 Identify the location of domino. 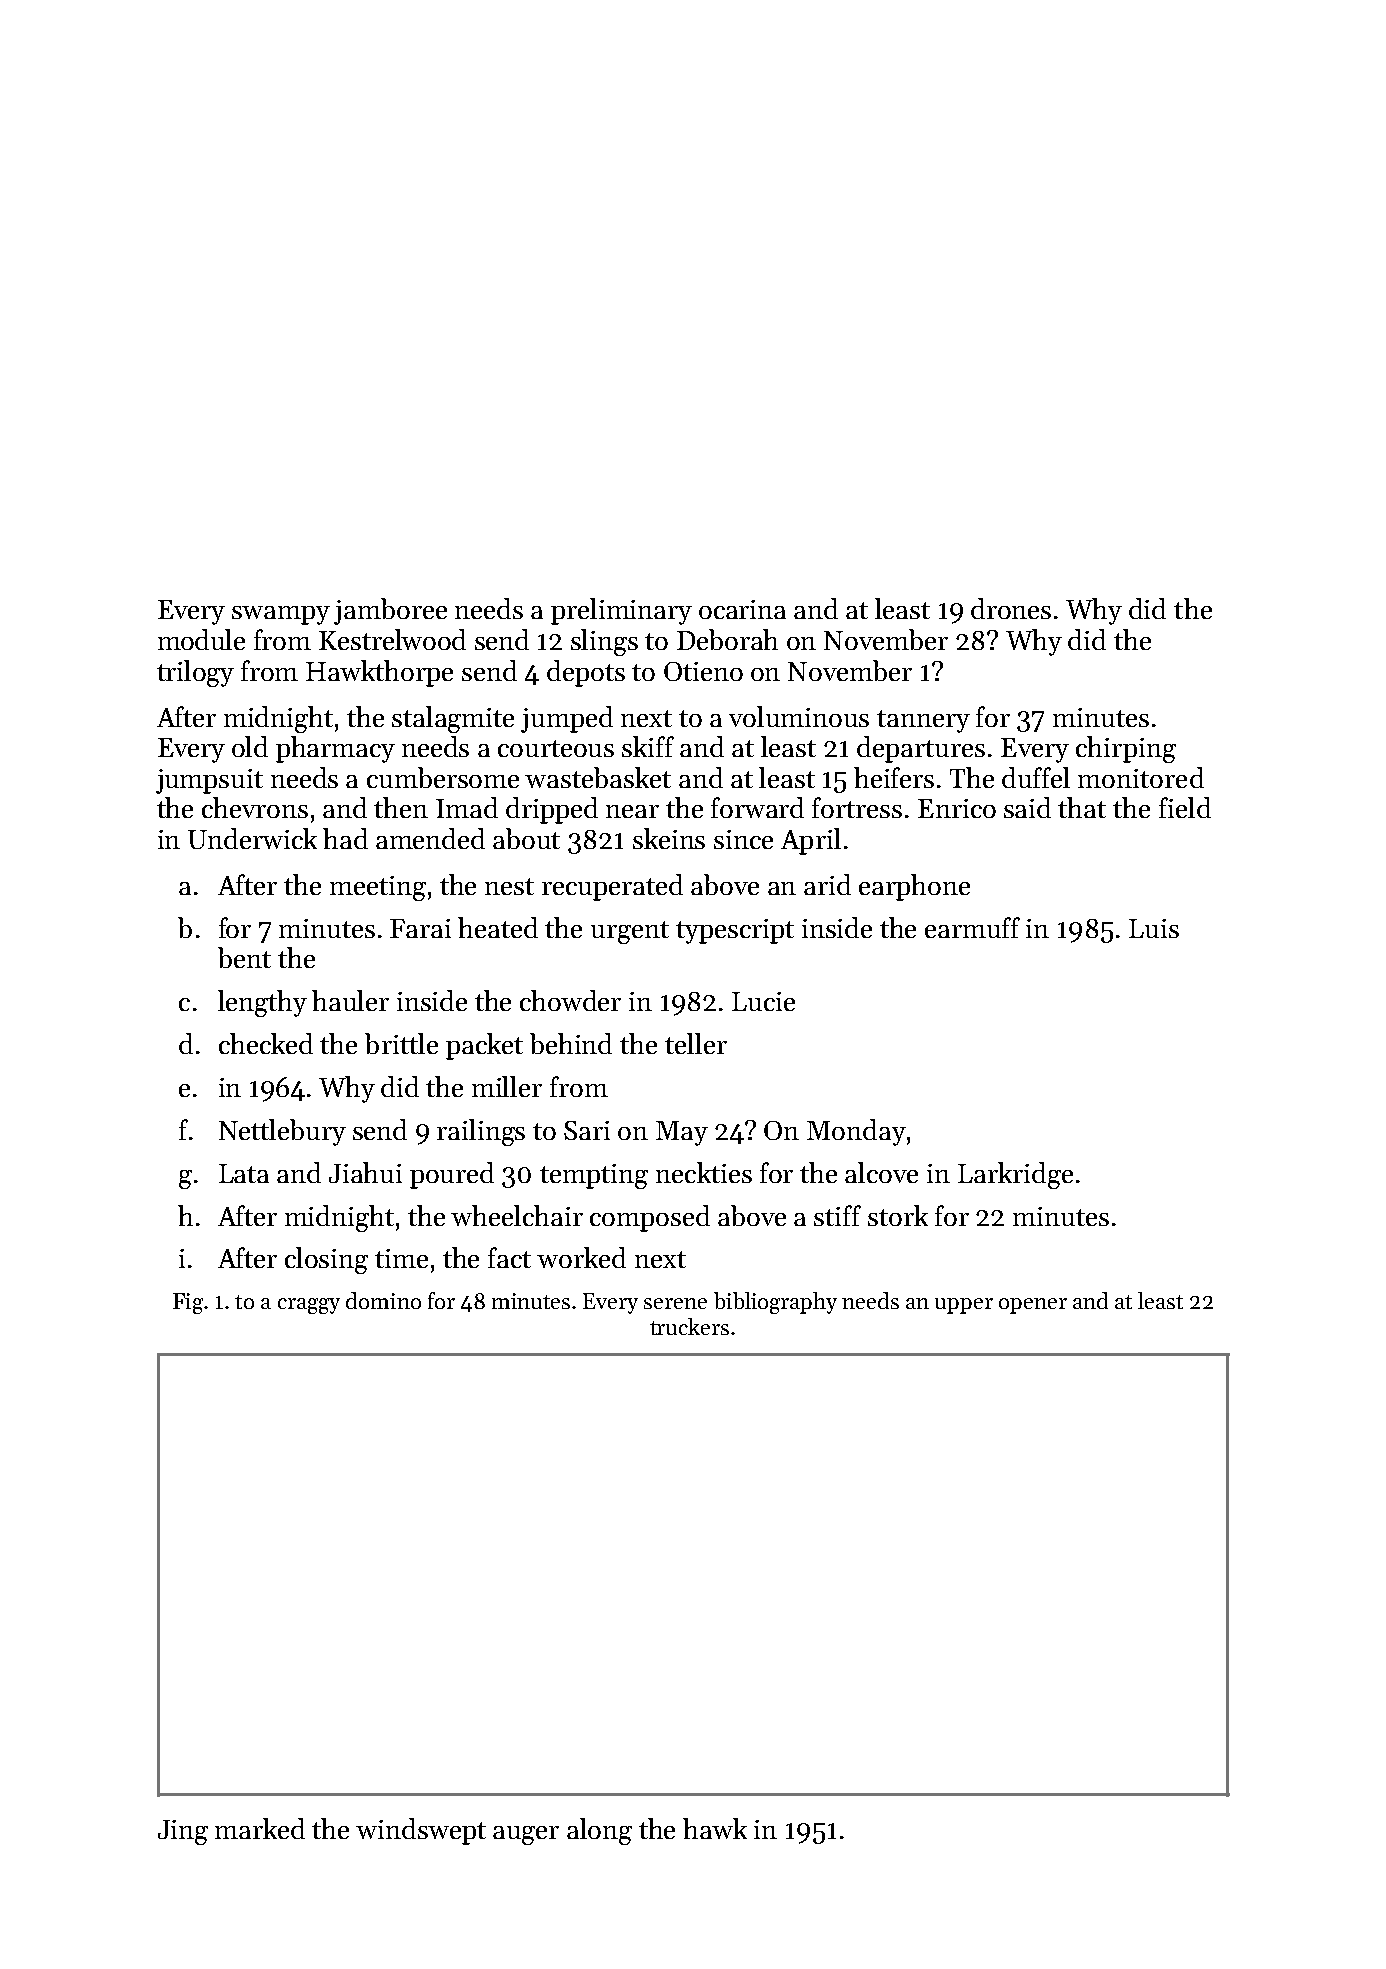
(383, 1300).
